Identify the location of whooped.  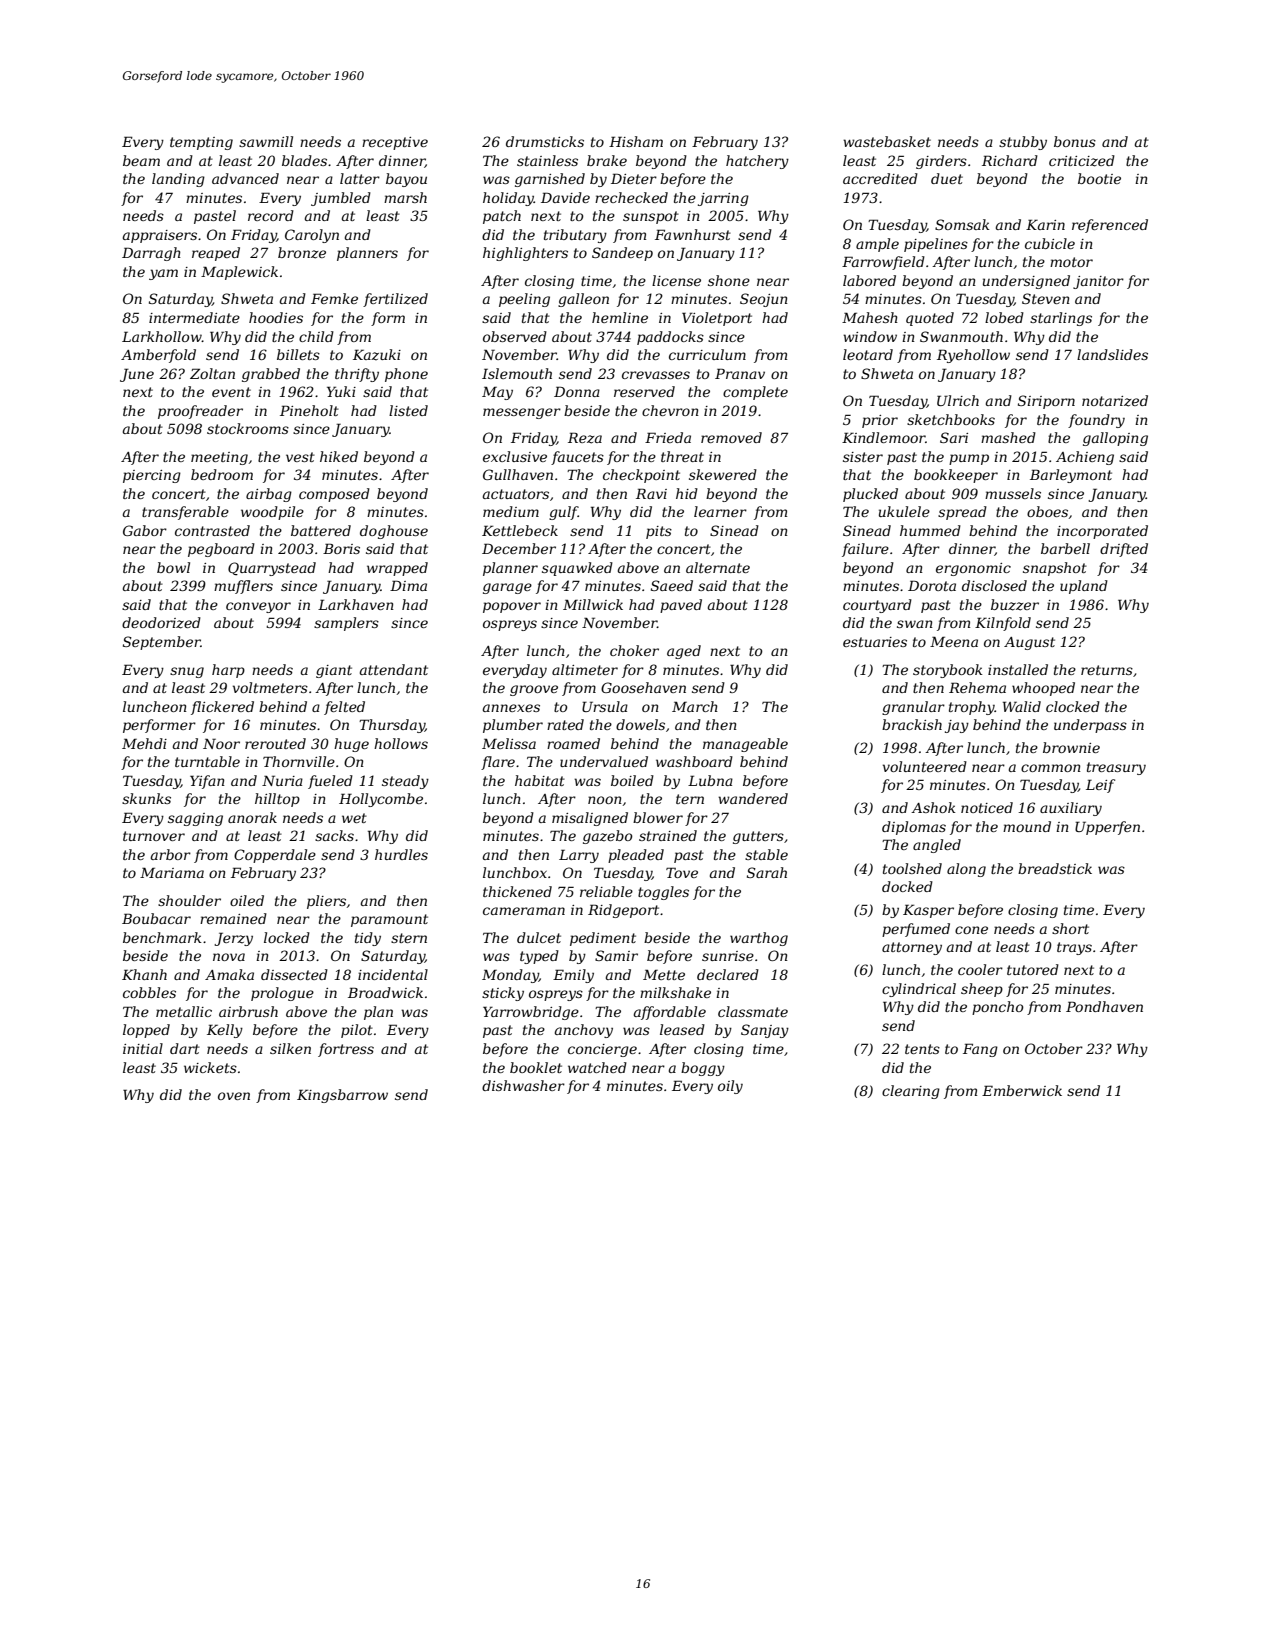
(1043, 689).
